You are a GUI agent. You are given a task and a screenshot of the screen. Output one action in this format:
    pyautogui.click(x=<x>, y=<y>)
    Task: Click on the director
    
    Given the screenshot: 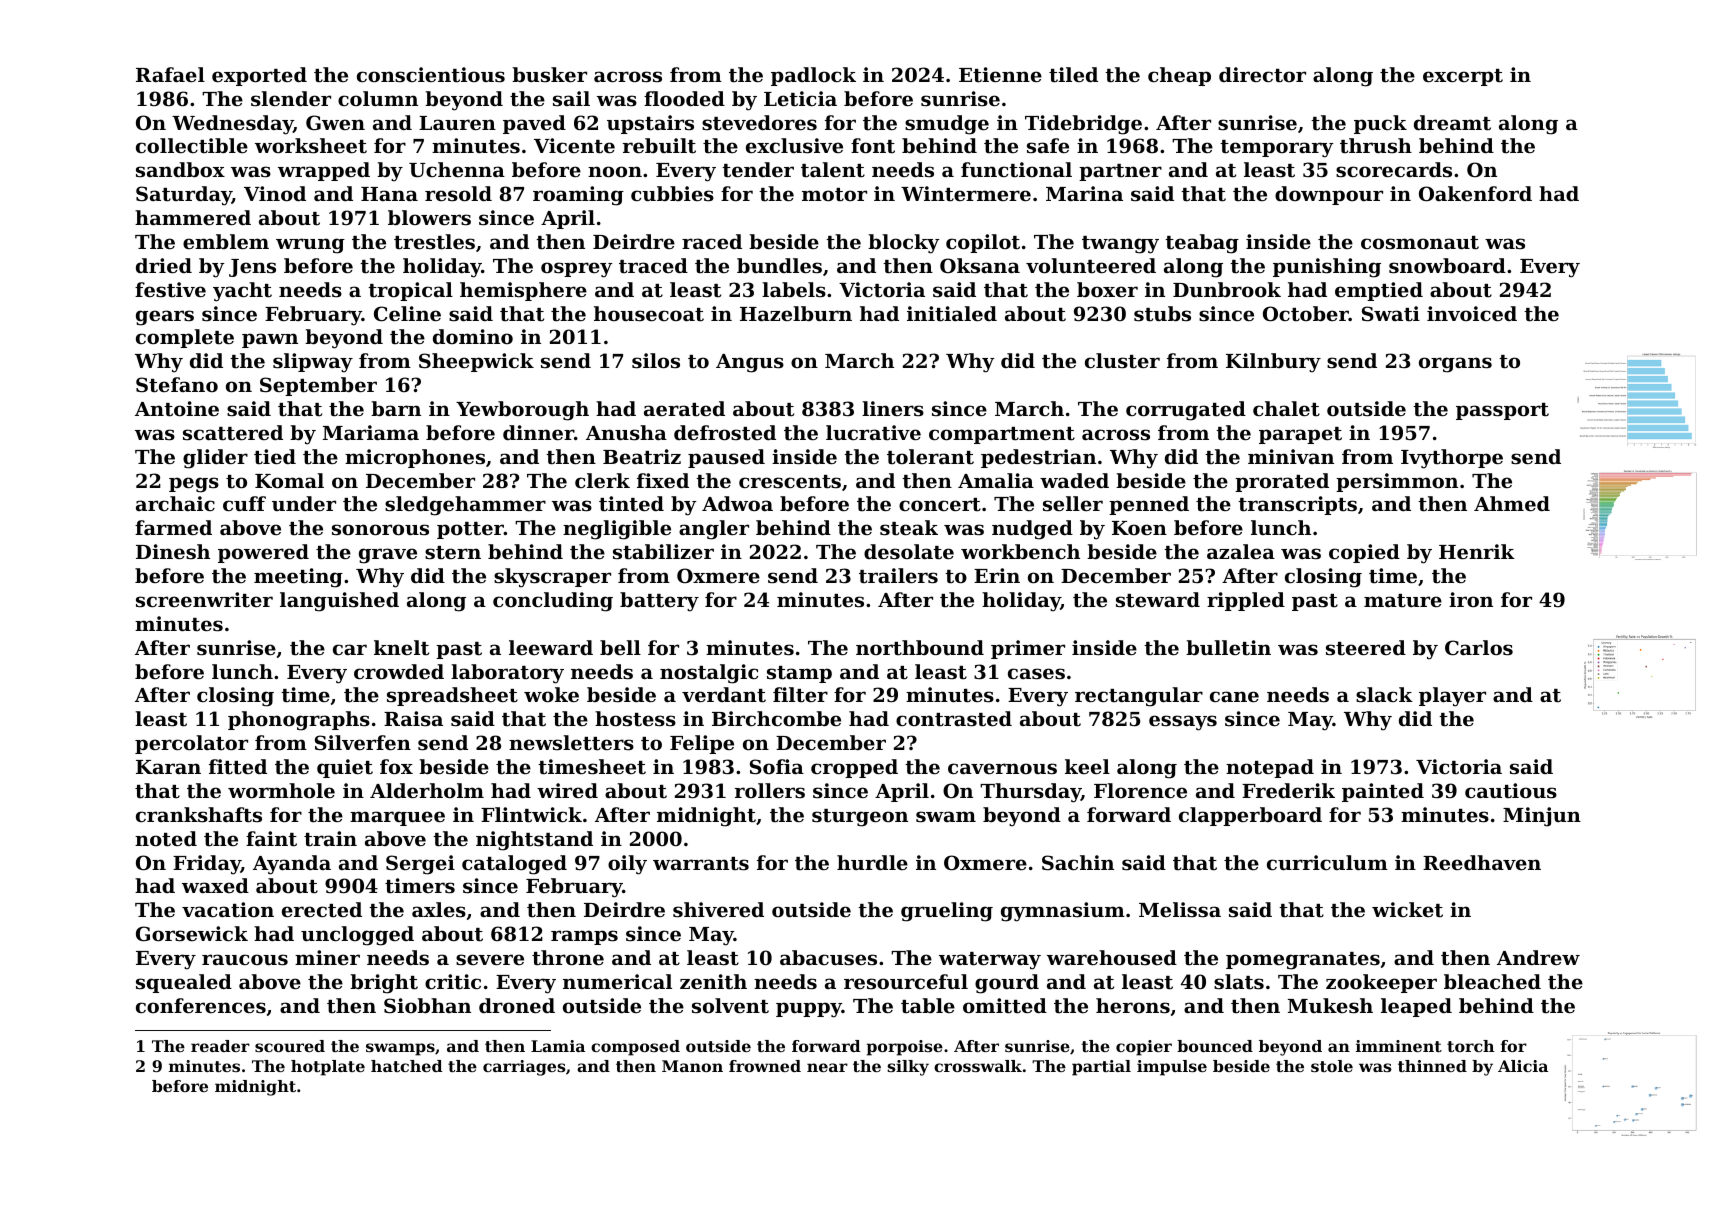 What is the action you would take?
    pyautogui.click(x=1262, y=75)
